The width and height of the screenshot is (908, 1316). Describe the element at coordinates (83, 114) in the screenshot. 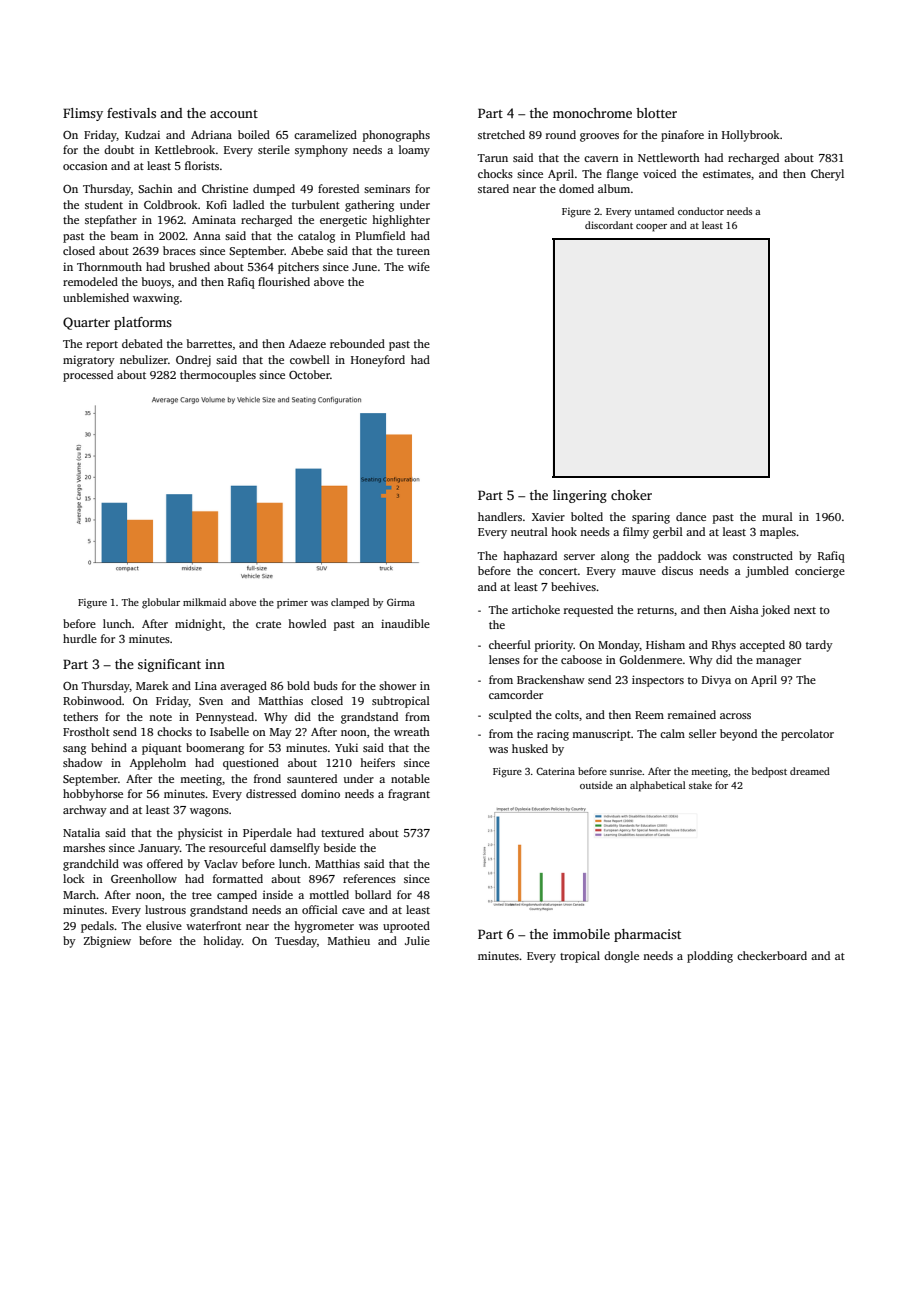

I see `Flimsy` at that location.
